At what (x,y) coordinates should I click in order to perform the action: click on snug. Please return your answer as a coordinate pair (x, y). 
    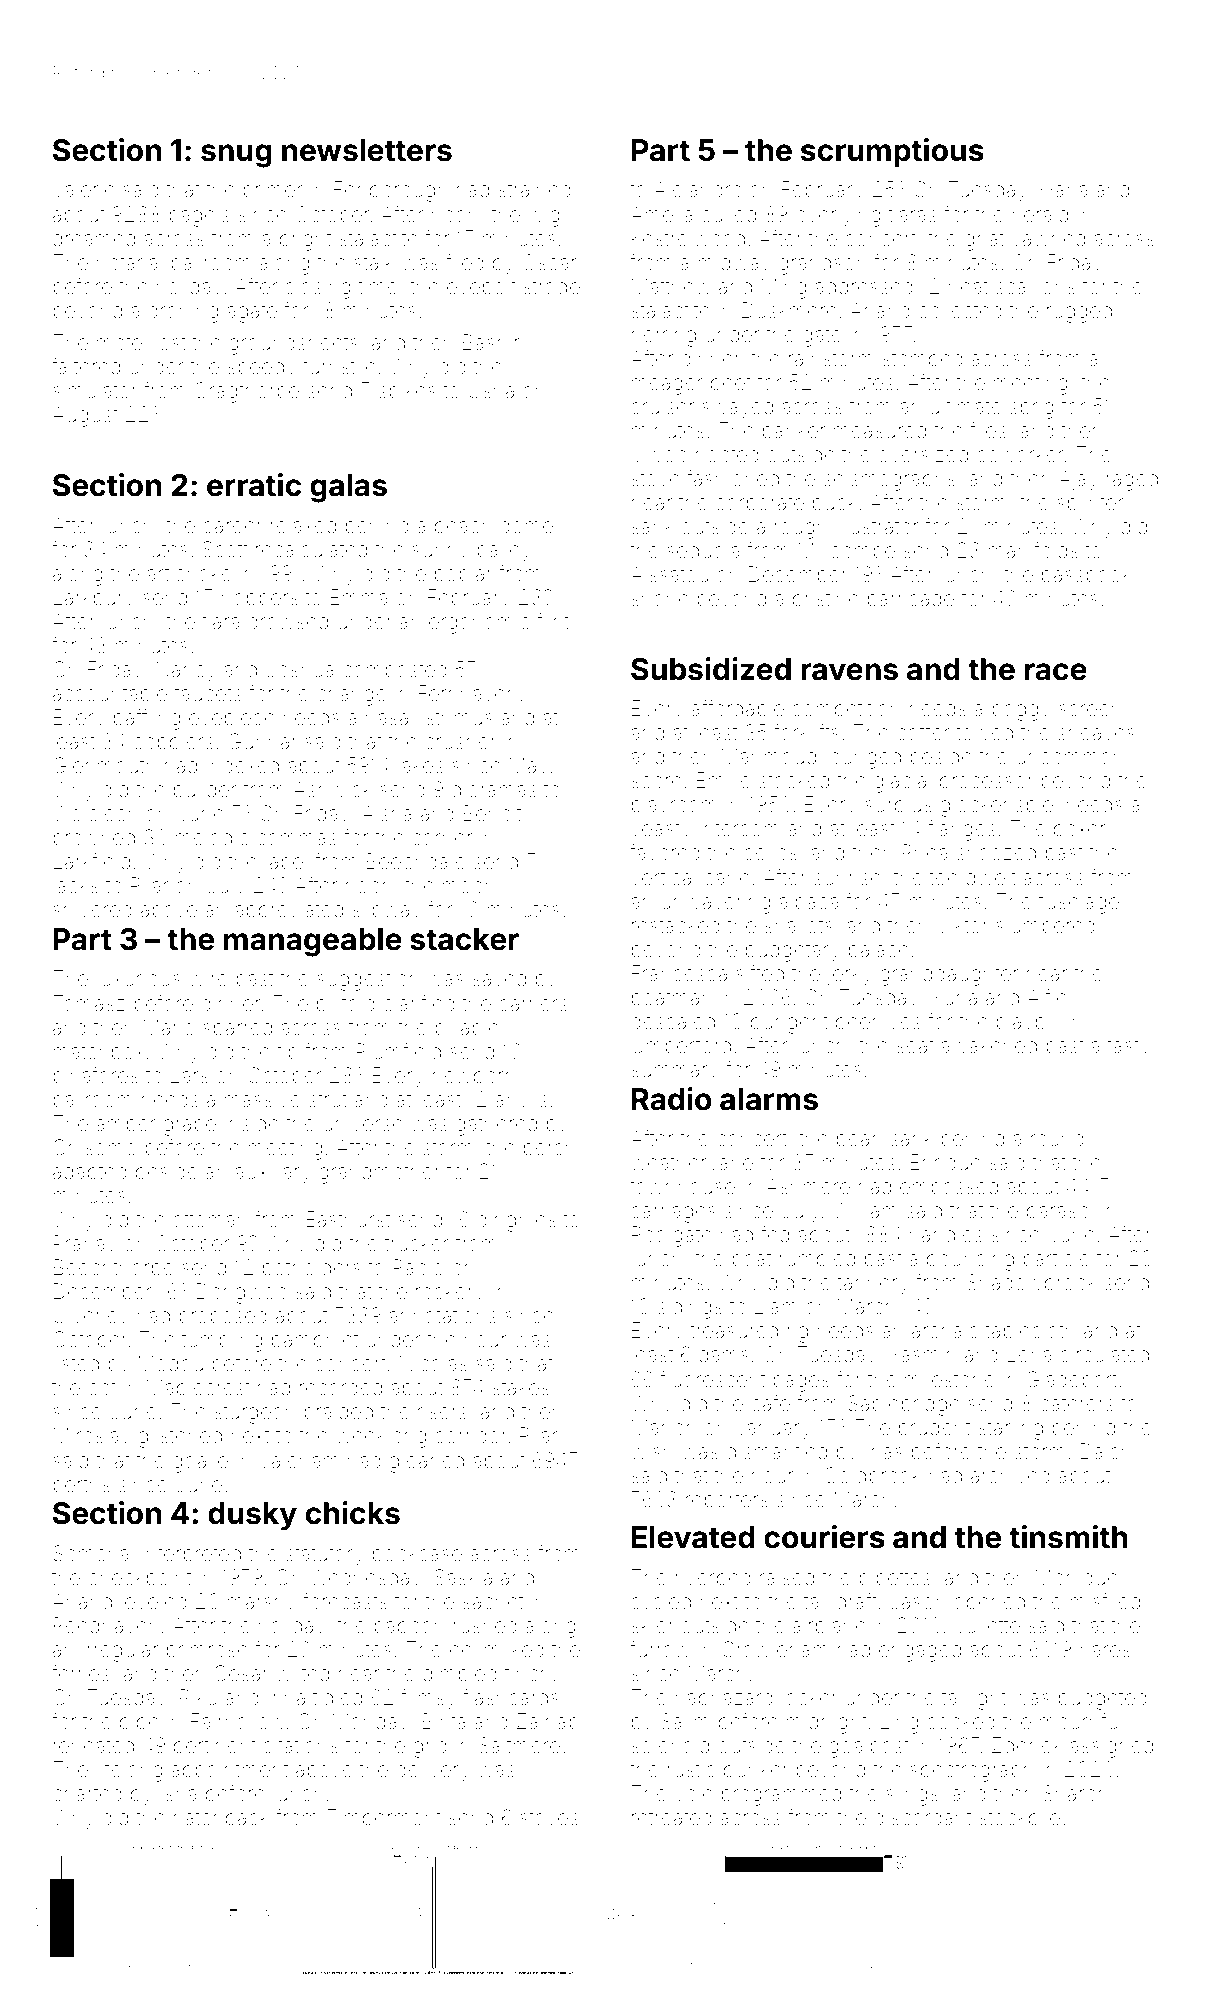
    Looking at the image, I should click on (236, 156).
